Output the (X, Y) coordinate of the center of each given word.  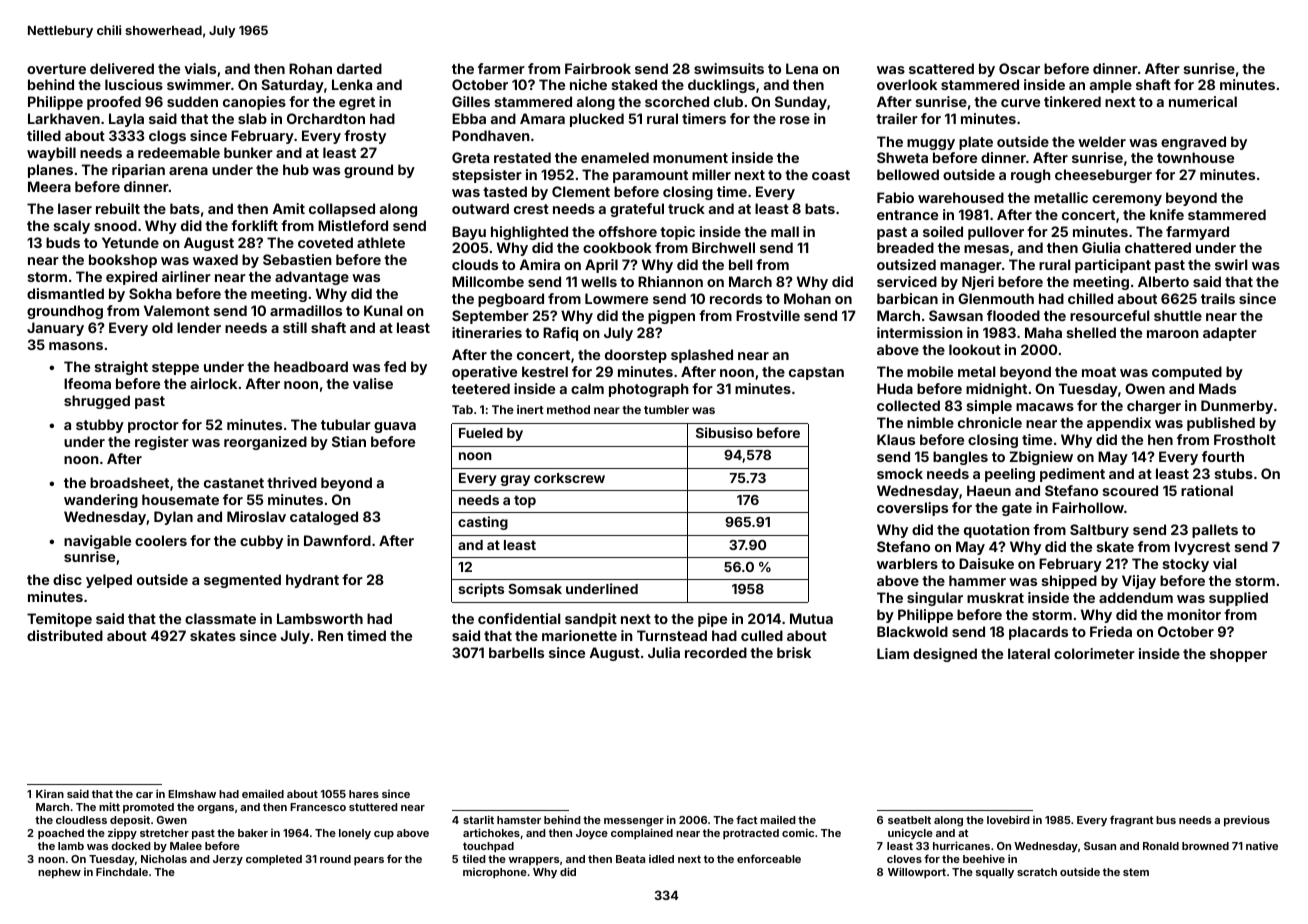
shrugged (97, 402)
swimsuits (729, 68)
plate (976, 143)
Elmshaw (192, 794)
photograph (649, 390)
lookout (975, 349)
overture (56, 69)
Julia (664, 652)
